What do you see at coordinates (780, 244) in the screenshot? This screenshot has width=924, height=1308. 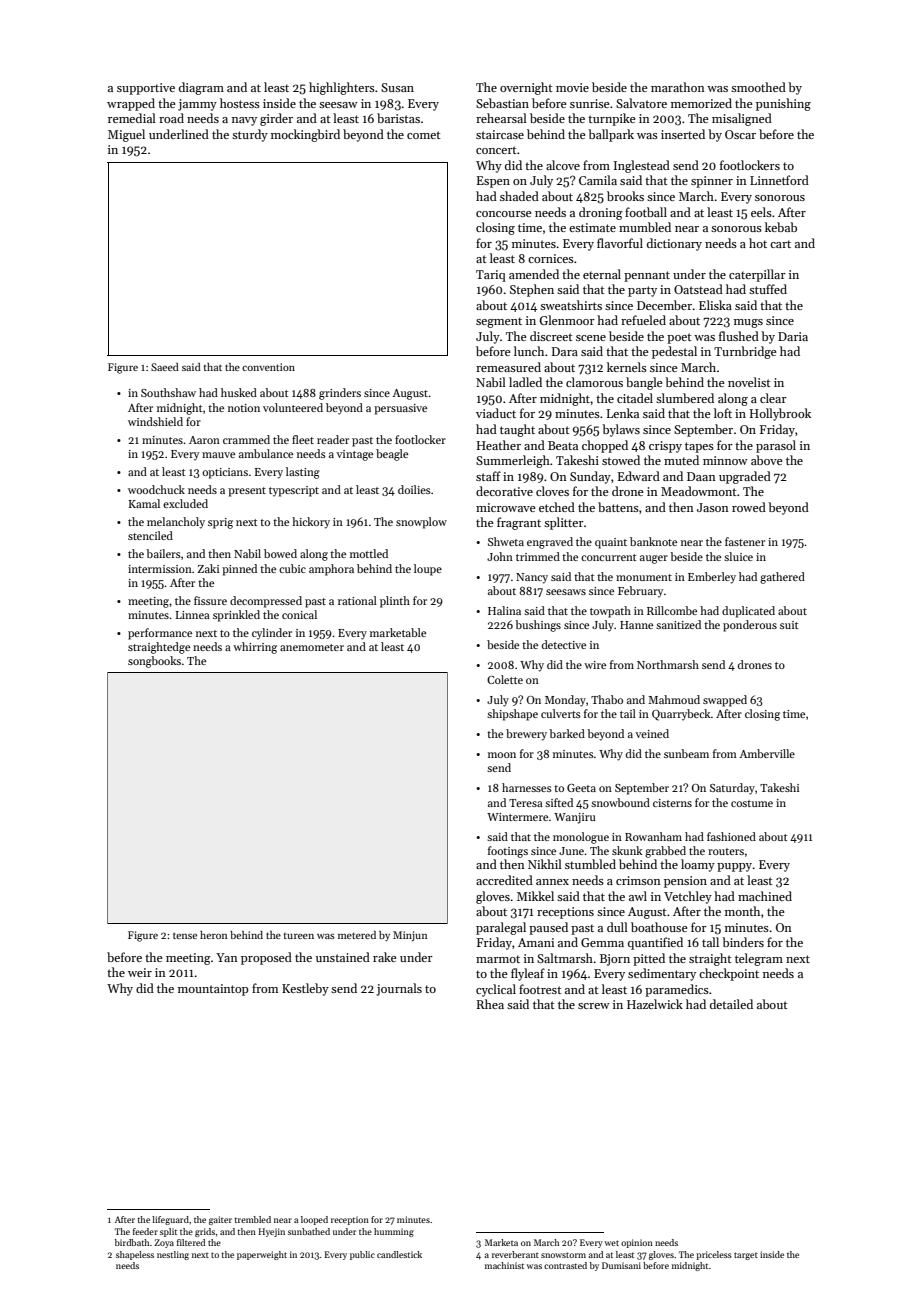 I see `cart` at bounding box center [780, 244].
